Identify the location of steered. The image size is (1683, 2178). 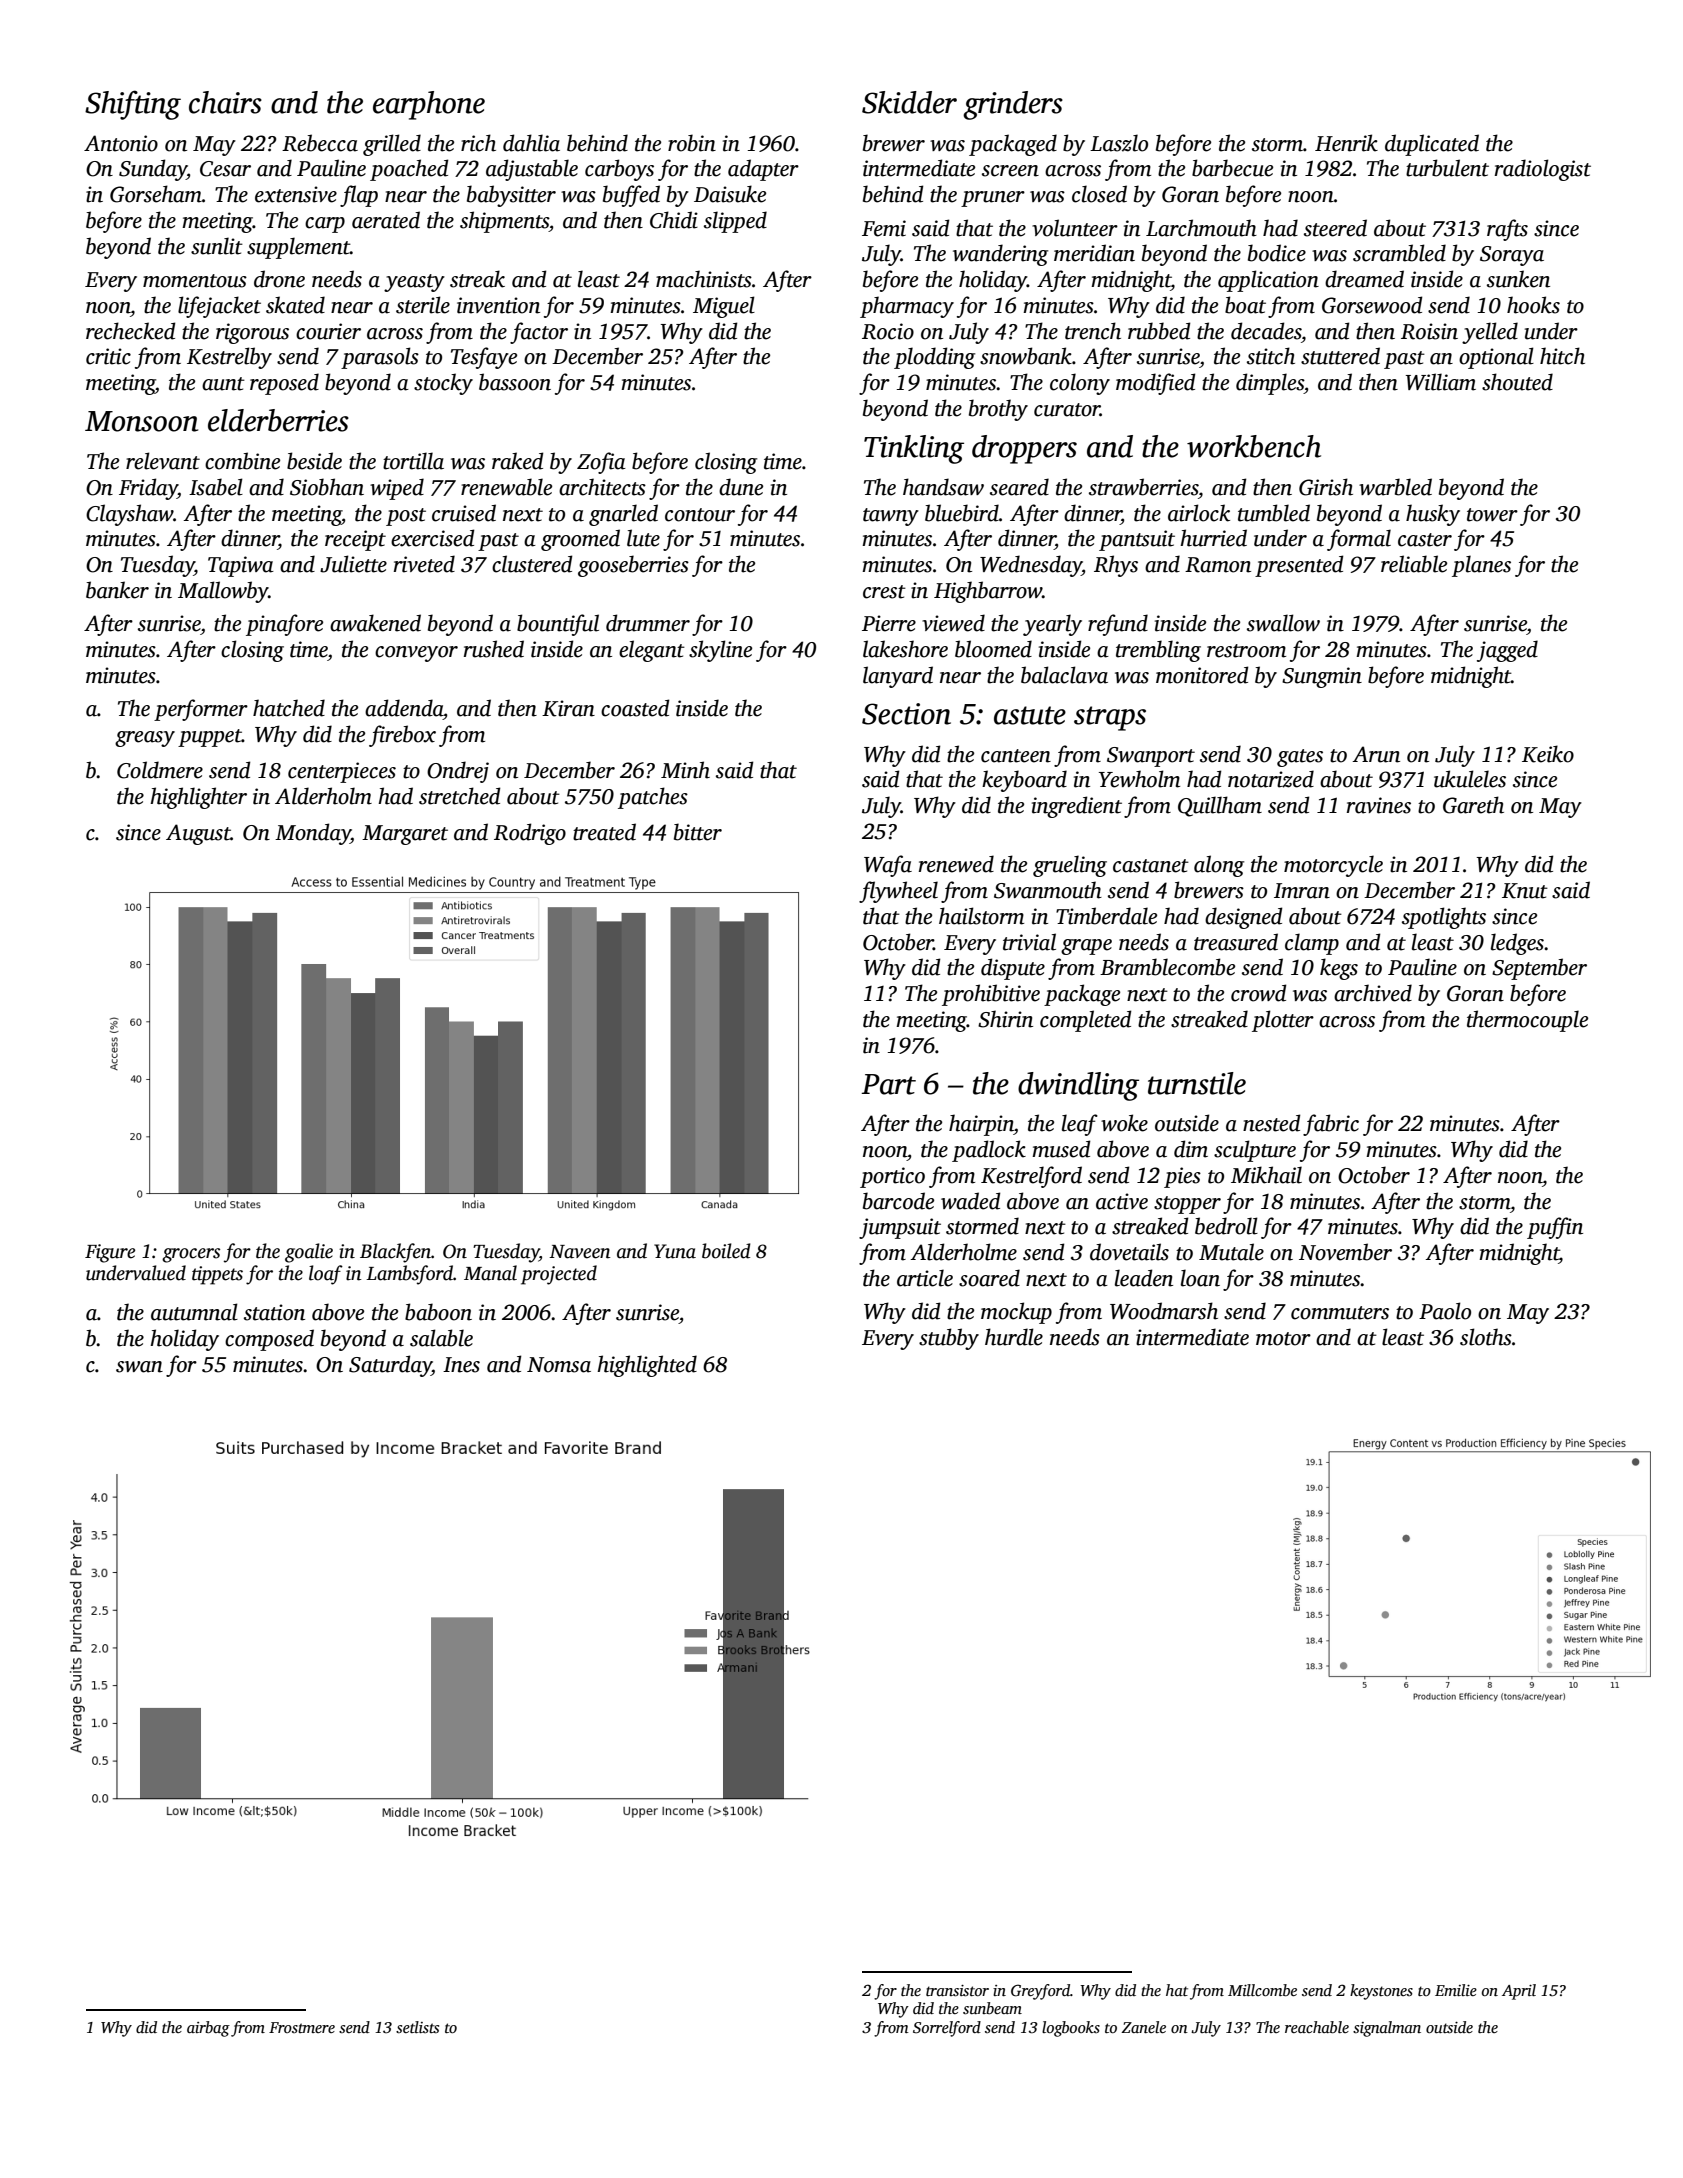
(1335, 228).
